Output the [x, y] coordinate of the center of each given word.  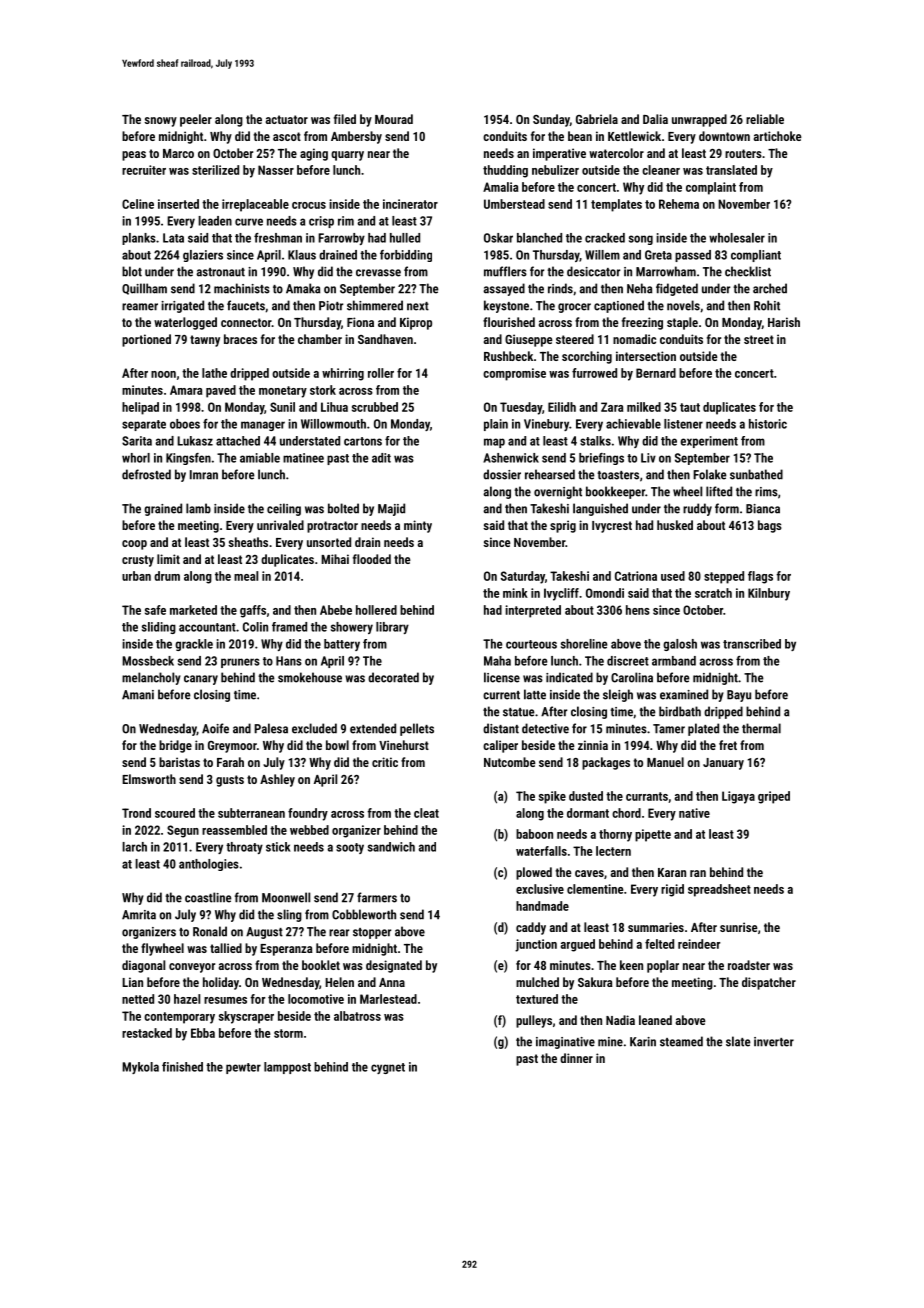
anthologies [209, 865]
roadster [749, 965]
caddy [531, 928]
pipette [653, 835]
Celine [138, 204]
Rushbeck [508, 356]
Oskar [498, 238]
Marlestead [388, 999]
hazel [187, 999]
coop [134, 545]
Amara [186, 390]
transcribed [752, 644]
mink [515, 593]
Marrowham [666, 271]
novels [683, 305]
